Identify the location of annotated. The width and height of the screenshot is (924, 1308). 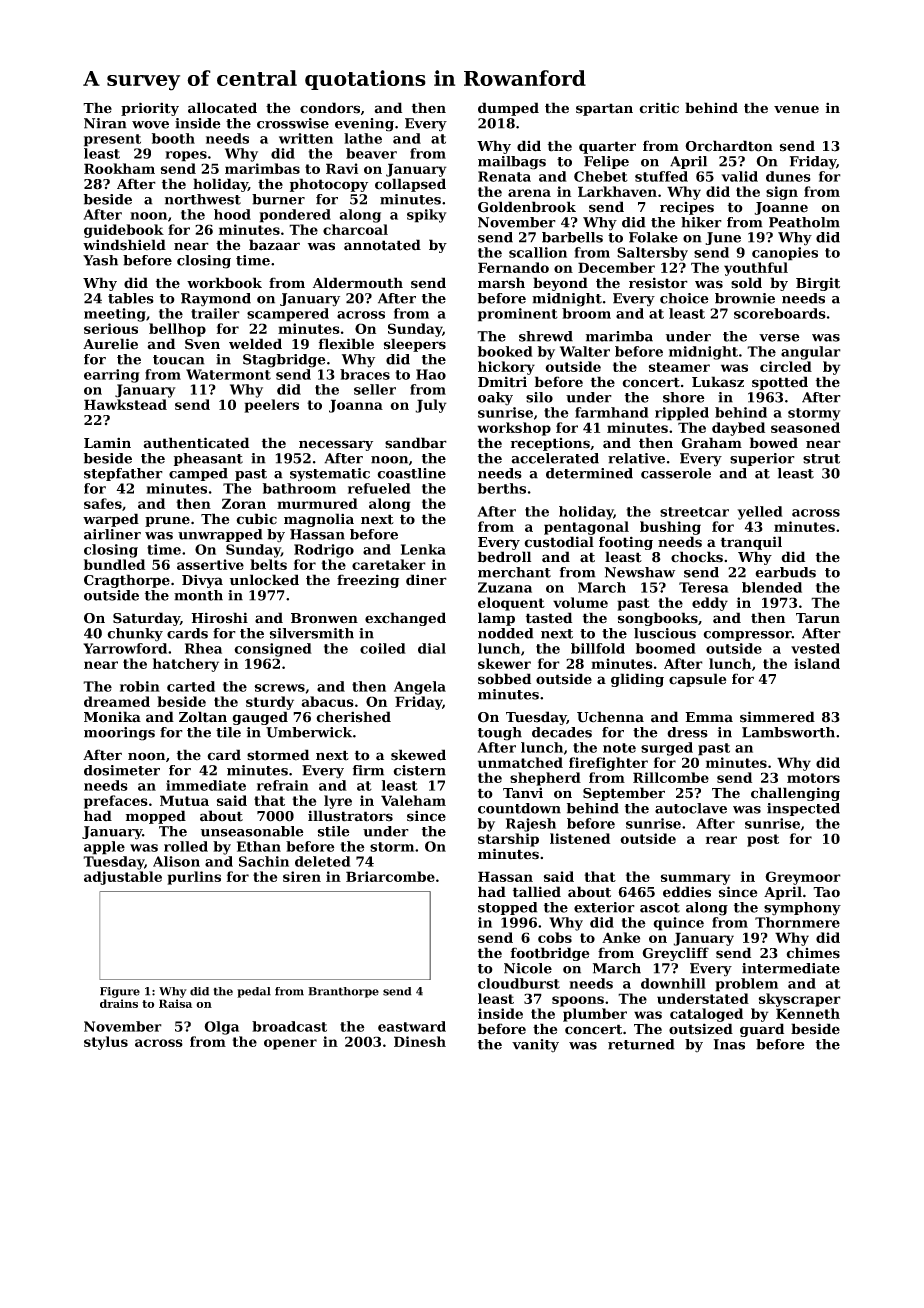
(382, 245).
